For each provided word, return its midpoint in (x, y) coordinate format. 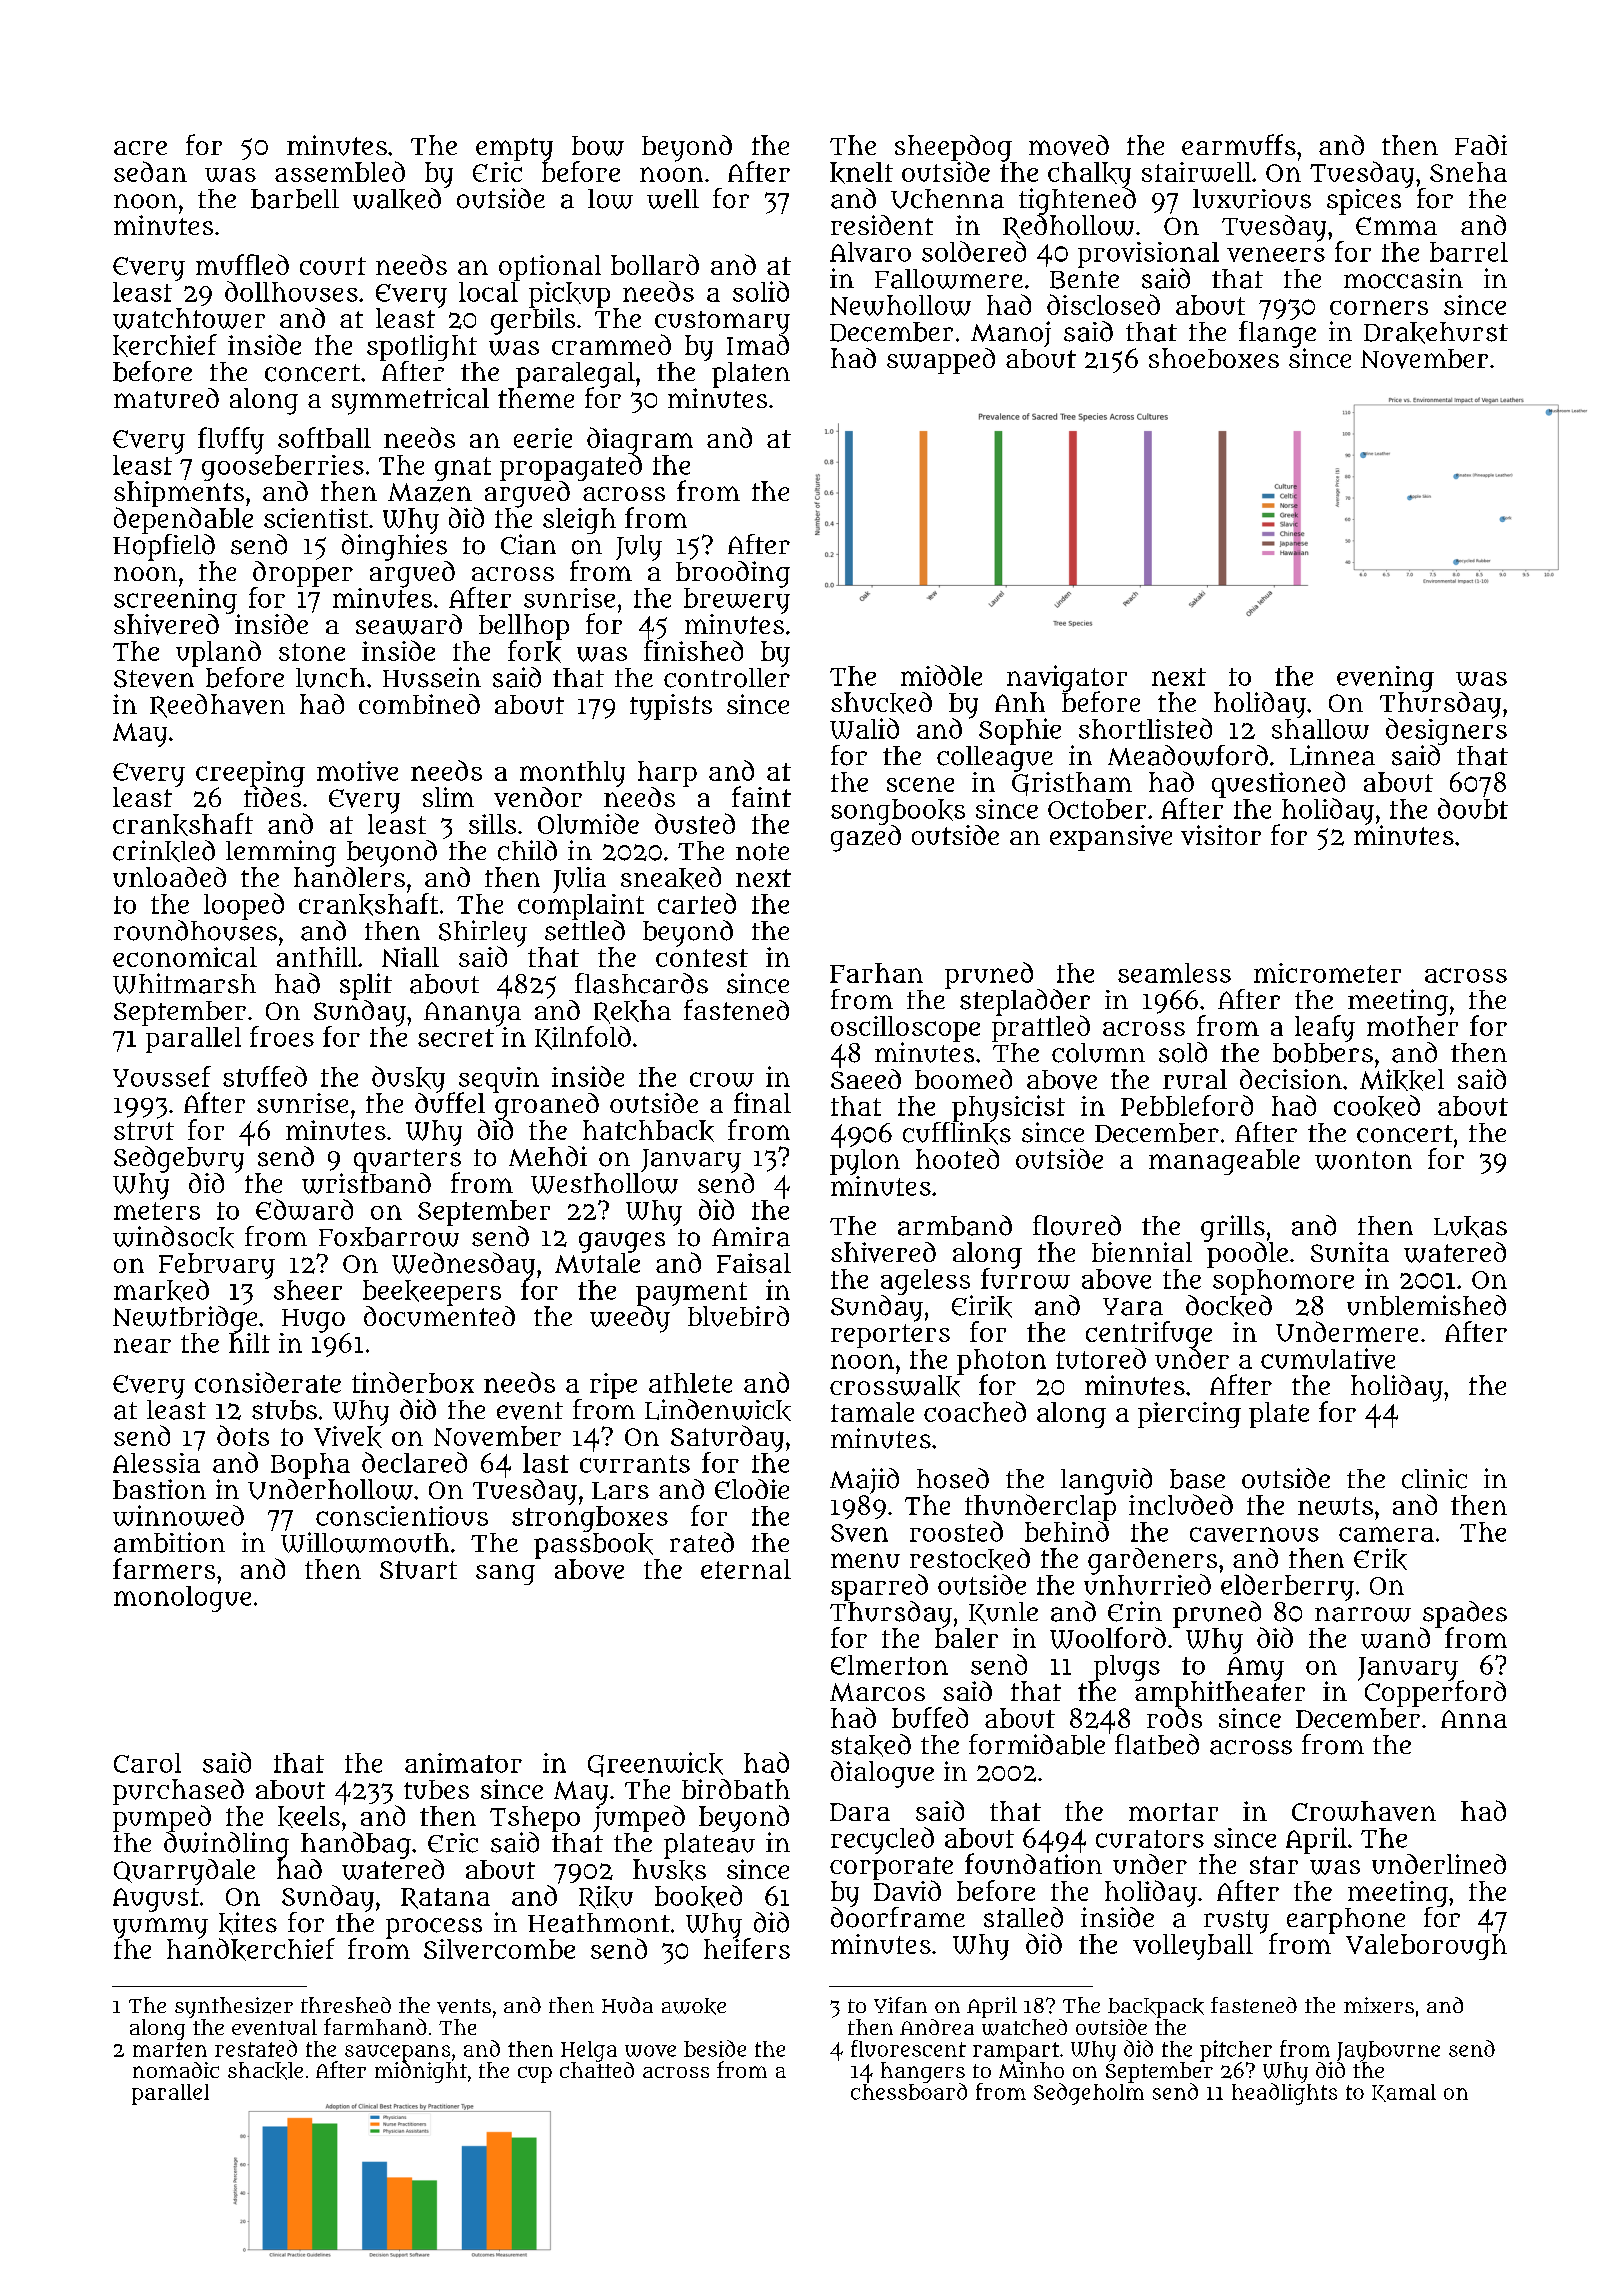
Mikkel (1402, 1080)
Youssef (162, 1076)
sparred (879, 1587)
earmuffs (1239, 144)
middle (941, 675)
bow (598, 146)
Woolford (1108, 1638)
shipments (179, 494)
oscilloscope (905, 1029)
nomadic (176, 2070)
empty (514, 150)
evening (1385, 679)
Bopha (310, 1466)
